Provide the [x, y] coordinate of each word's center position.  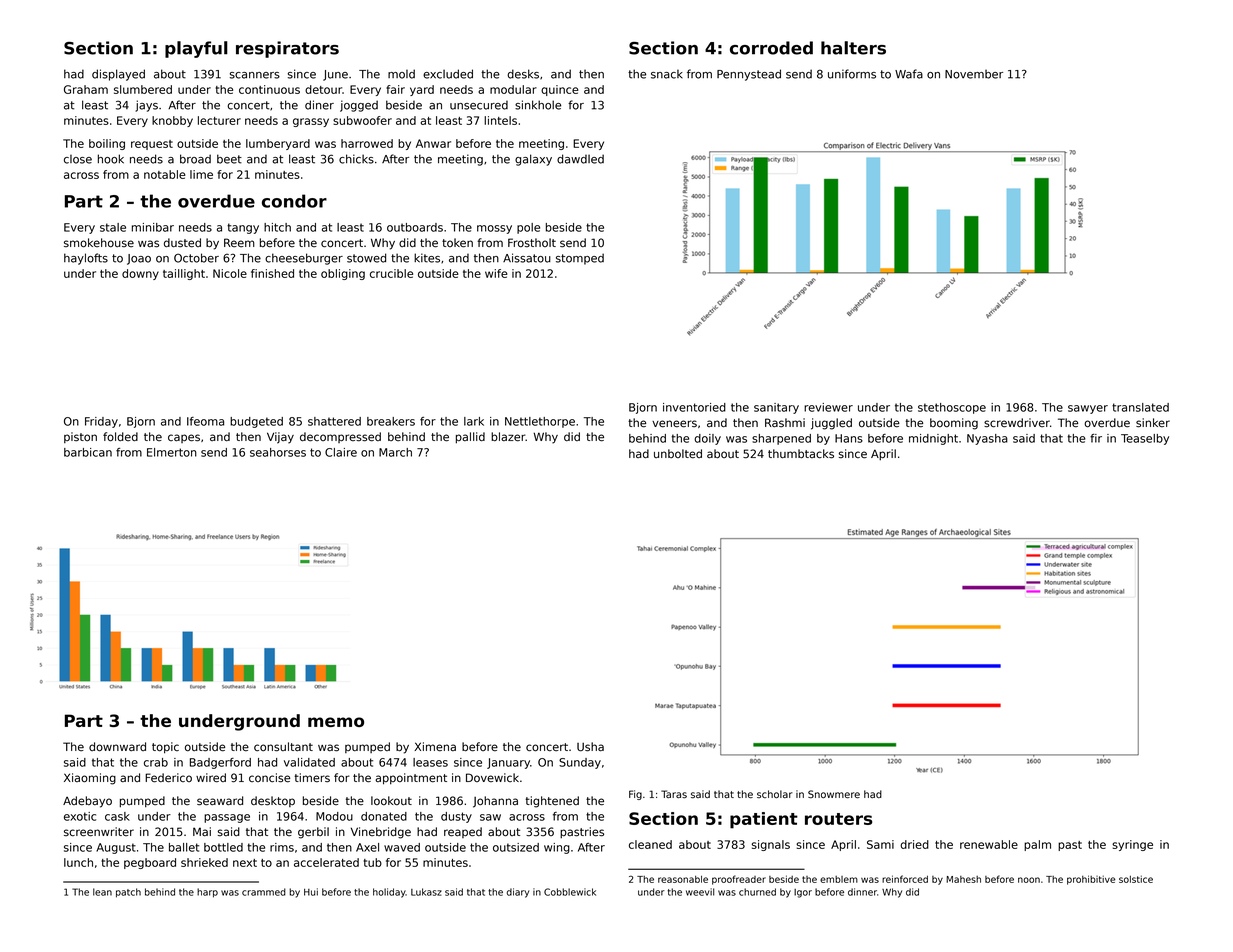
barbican [88, 452]
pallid [470, 438]
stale [113, 227]
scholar [775, 794]
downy [140, 274]
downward [117, 747]
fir [1096, 438]
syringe [1132, 845]
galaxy [533, 160]
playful [196, 49]
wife [496, 273]
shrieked [204, 862]
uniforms [852, 74]
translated [1140, 407]
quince [560, 90]
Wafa [909, 74]
